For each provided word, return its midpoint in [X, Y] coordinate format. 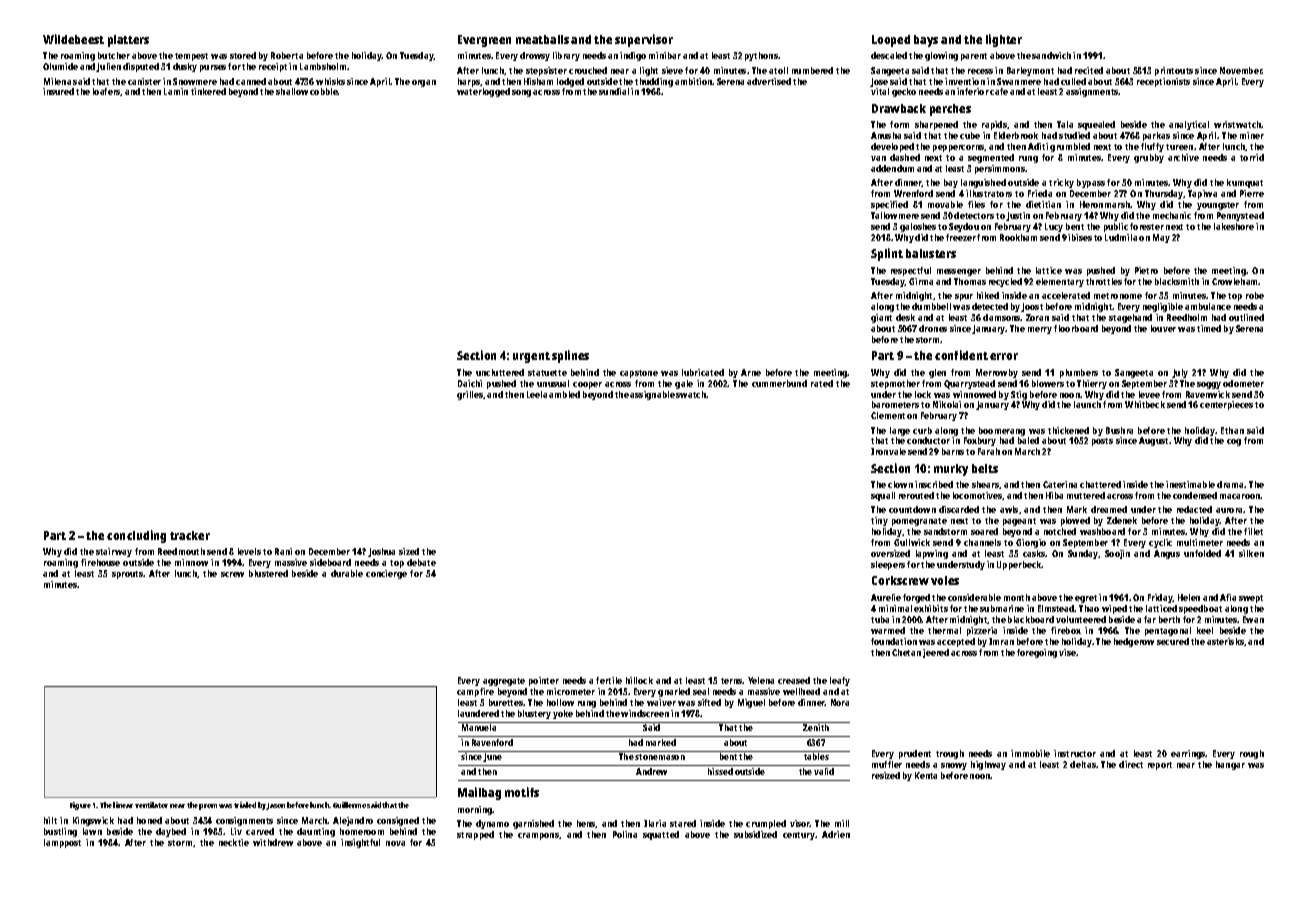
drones [933, 328]
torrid [1252, 157]
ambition [694, 81]
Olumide [60, 66]
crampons [538, 836]
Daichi [470, 383]
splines [570, 356]
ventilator [151, 805]
